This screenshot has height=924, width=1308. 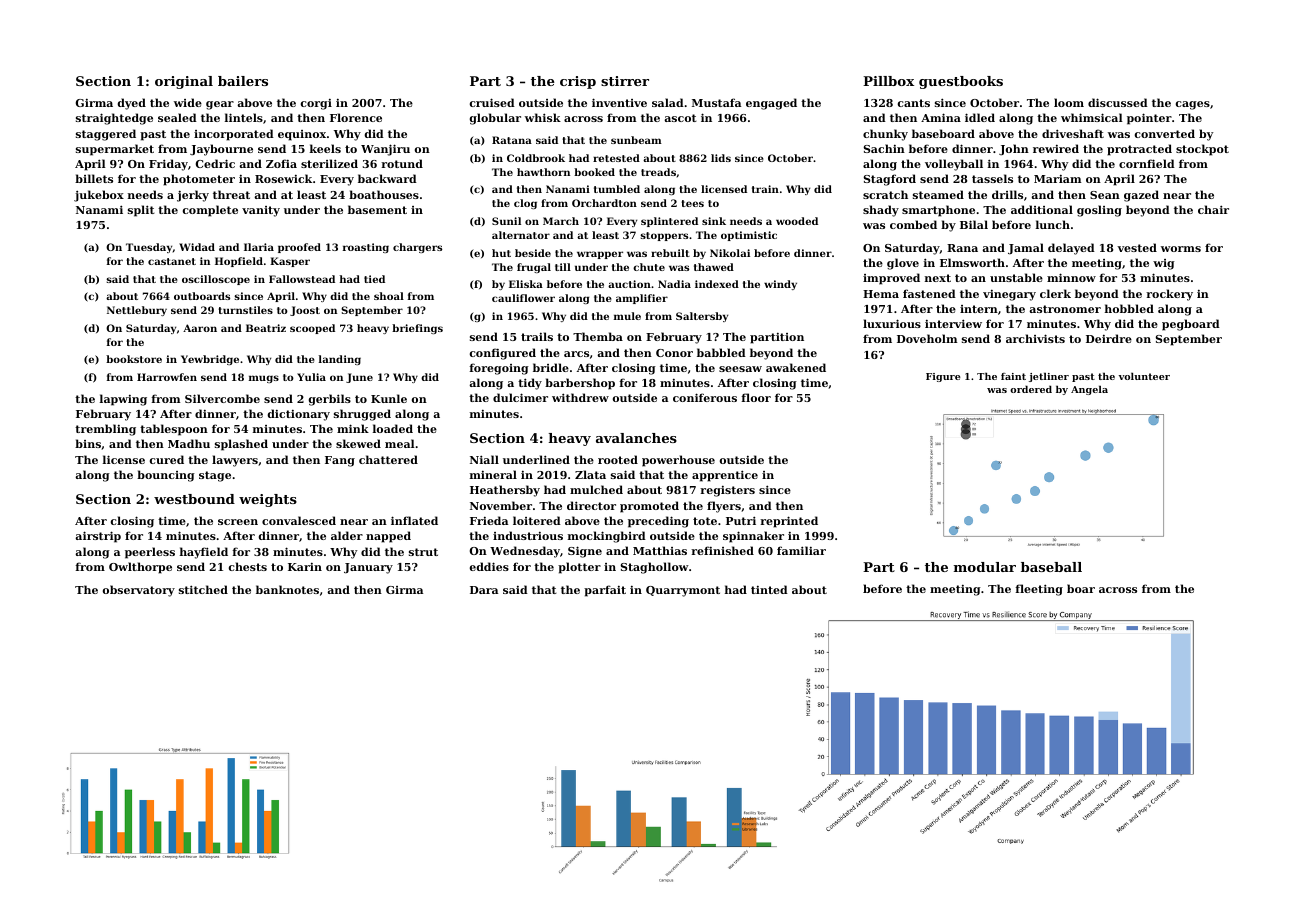 What do you see at coordinates (1144, 376) in the screenshot?
I see `volunteer` at bounding box center [1144, 376].
